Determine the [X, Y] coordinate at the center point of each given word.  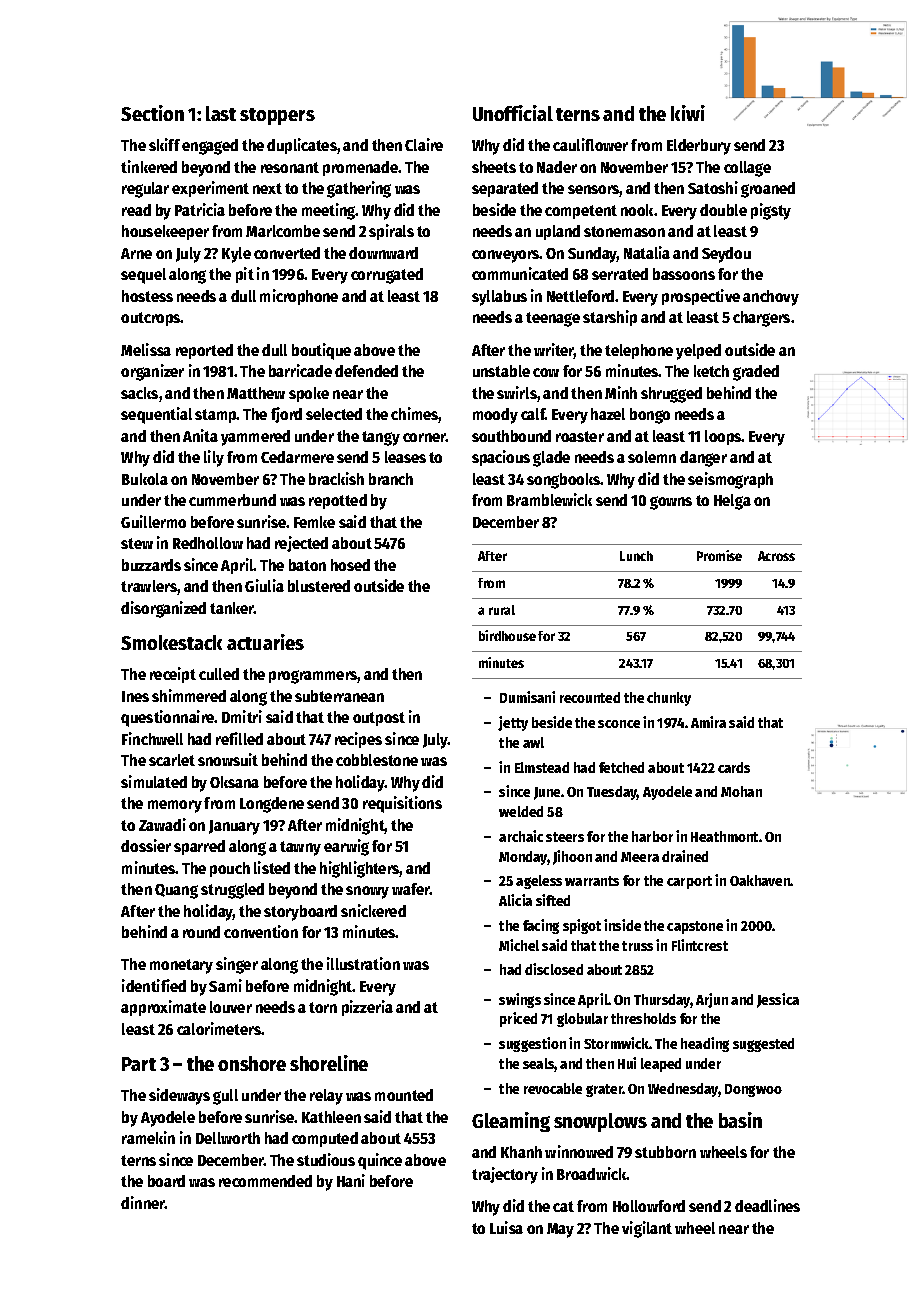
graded [756, 373]
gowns [671, 503]
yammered [255, 438]
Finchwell [152, 738]
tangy [381, 438]
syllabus [499, 298]
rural [502, 610]
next [267, 188]
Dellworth [228, 1138]
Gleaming [511, 1122]
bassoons [684, 274]
